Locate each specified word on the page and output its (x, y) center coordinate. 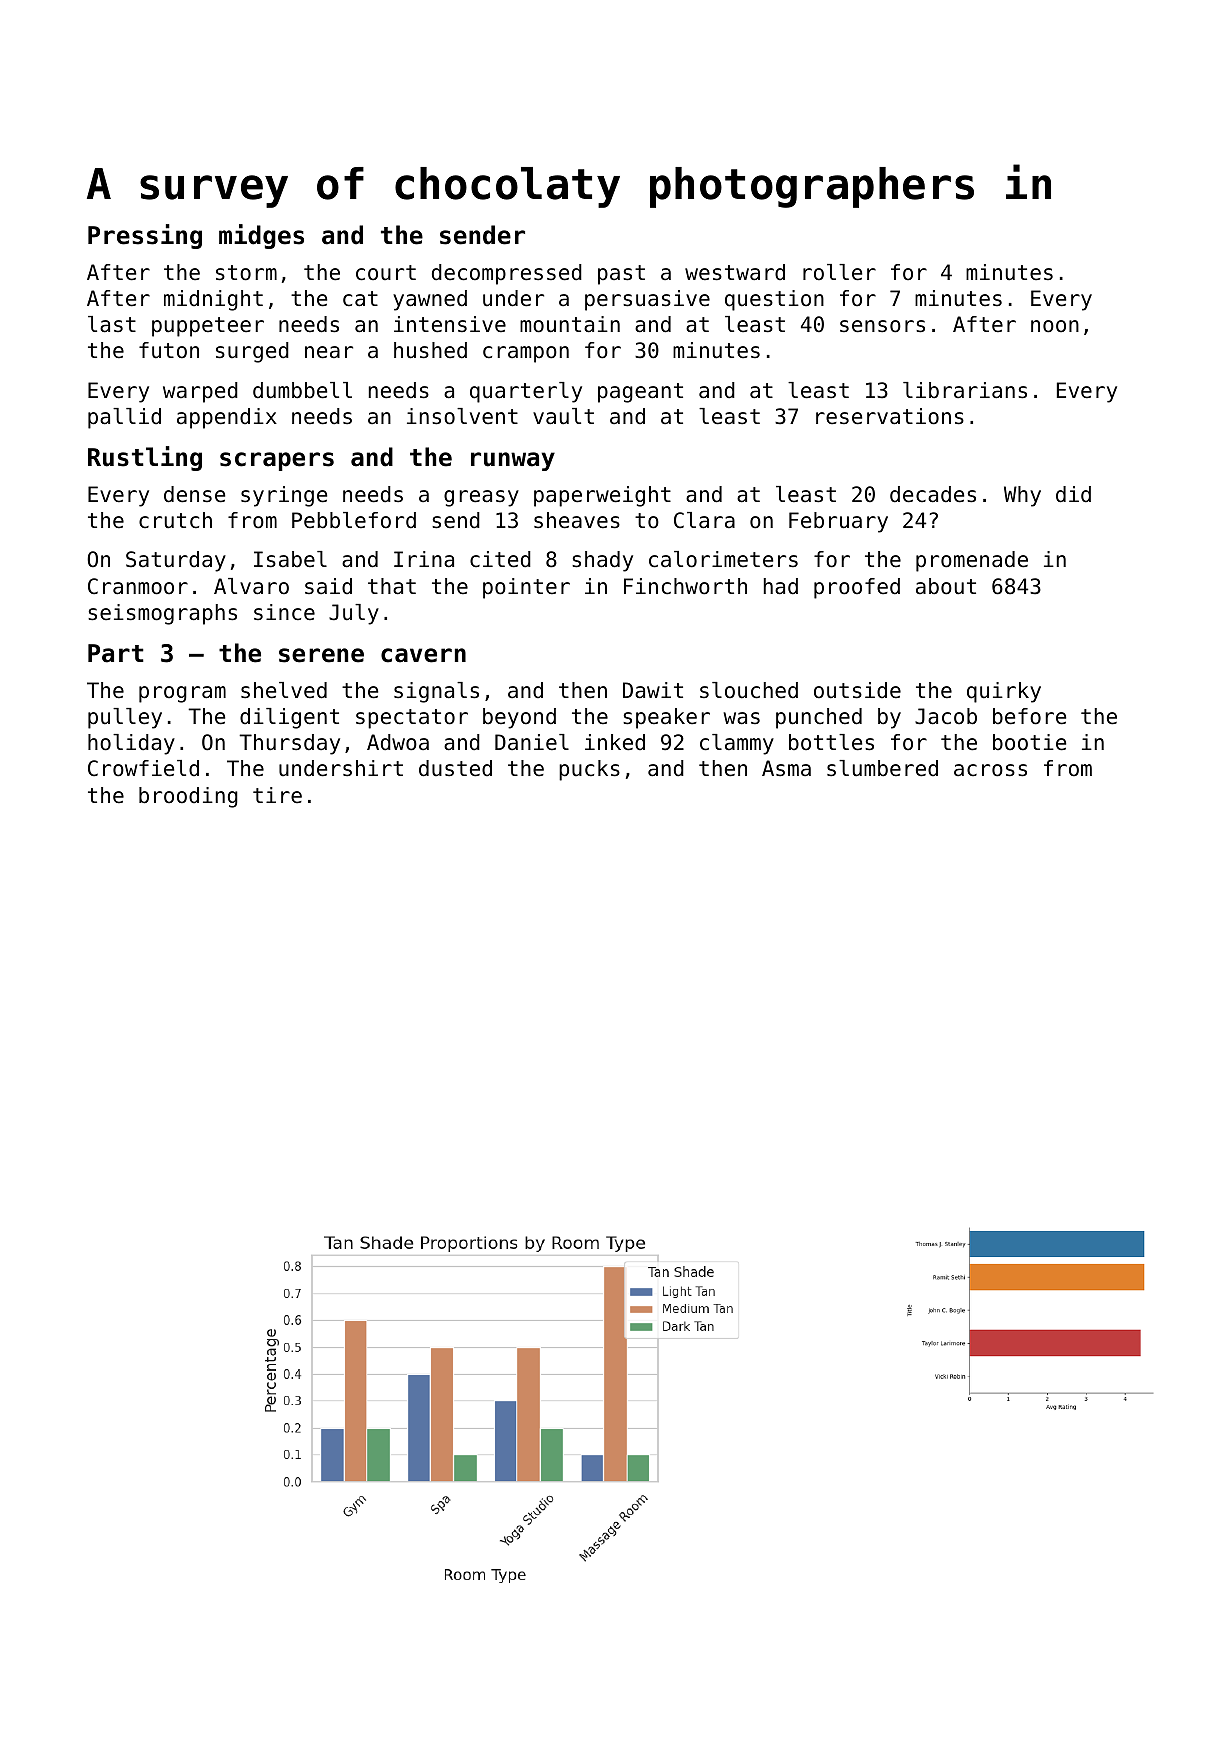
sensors (882, 326)
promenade (972, 561)
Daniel (532, 742)
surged (252, 352)
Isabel (290, 559)
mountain (570, 324)
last (112, 324)
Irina (424, 559)
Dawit (653, 690)
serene (321, 655)
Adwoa (398, 742)
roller (839, 272)
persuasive (647, 300)
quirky (1004, 692)
